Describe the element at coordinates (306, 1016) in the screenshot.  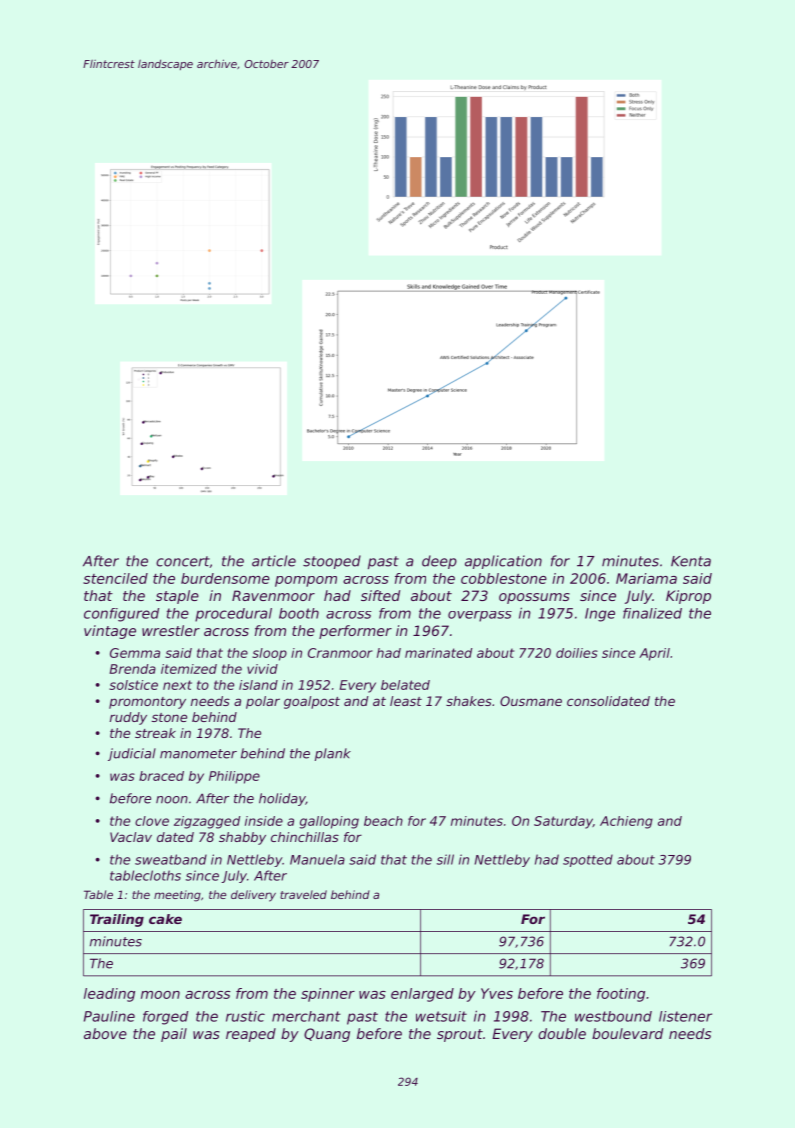
I see `merchant` at that location.
